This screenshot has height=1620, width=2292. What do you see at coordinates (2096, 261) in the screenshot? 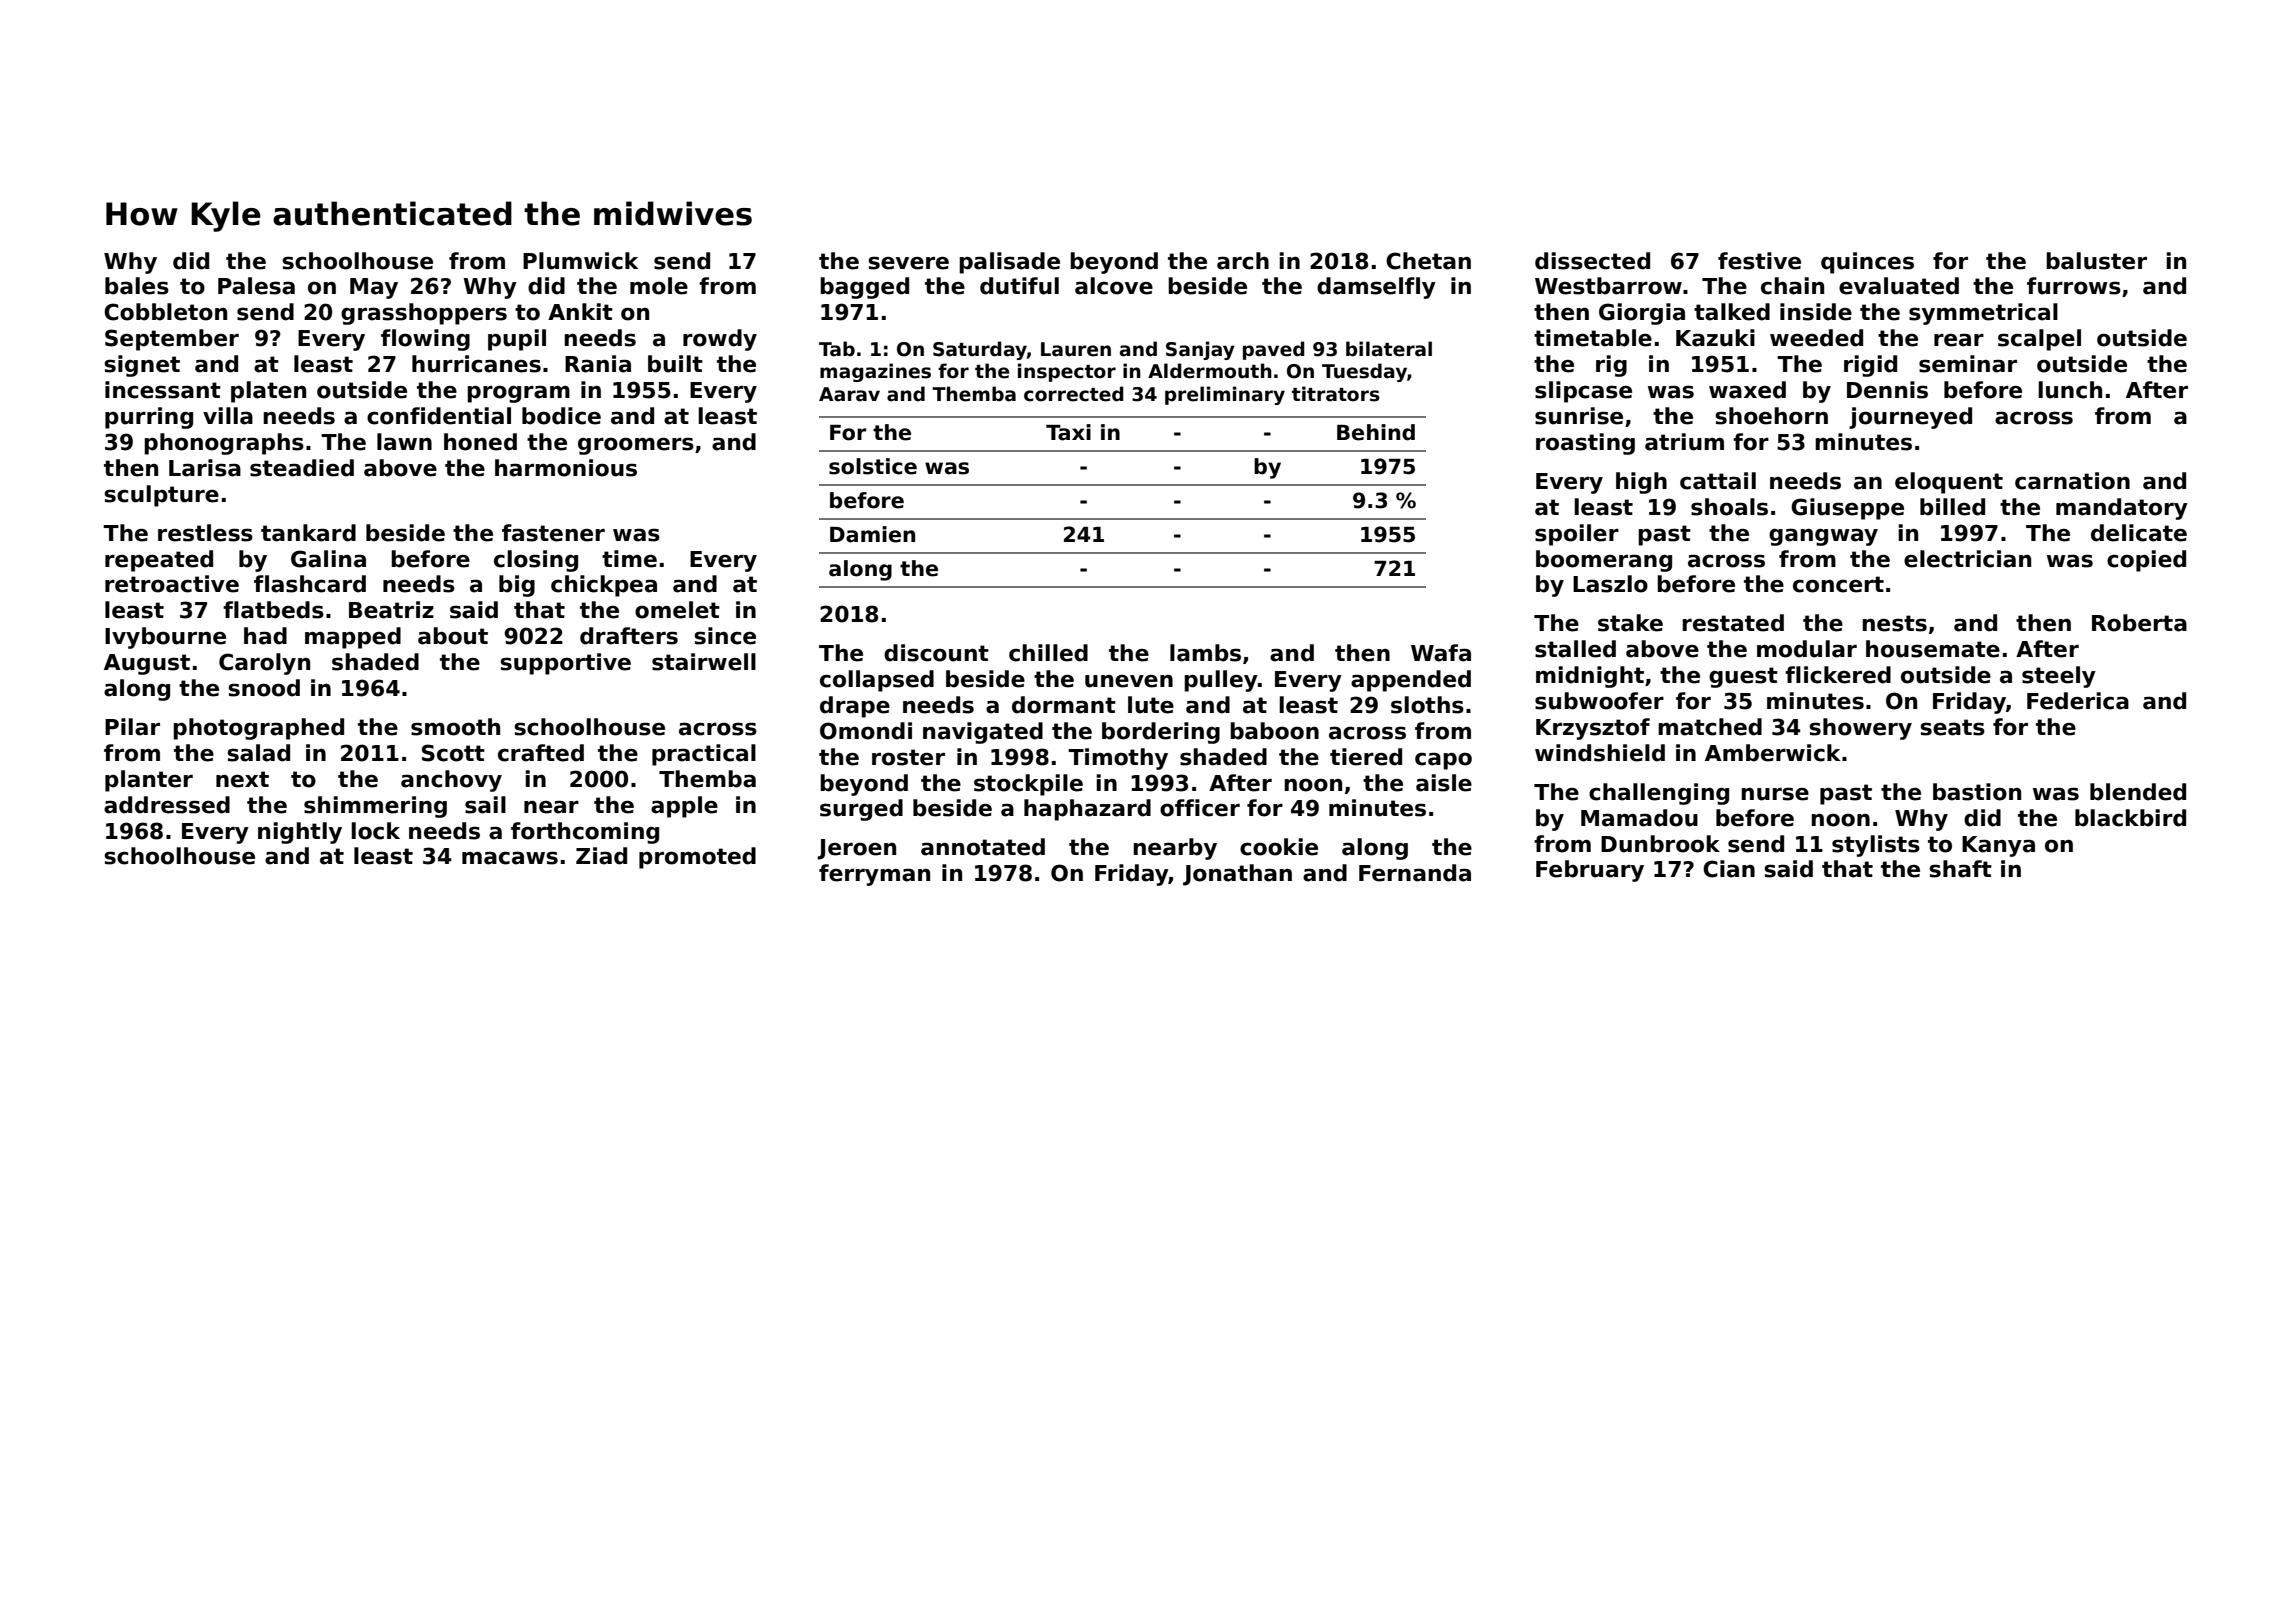
I see `baluster` at bounding box center [2096, 261].
